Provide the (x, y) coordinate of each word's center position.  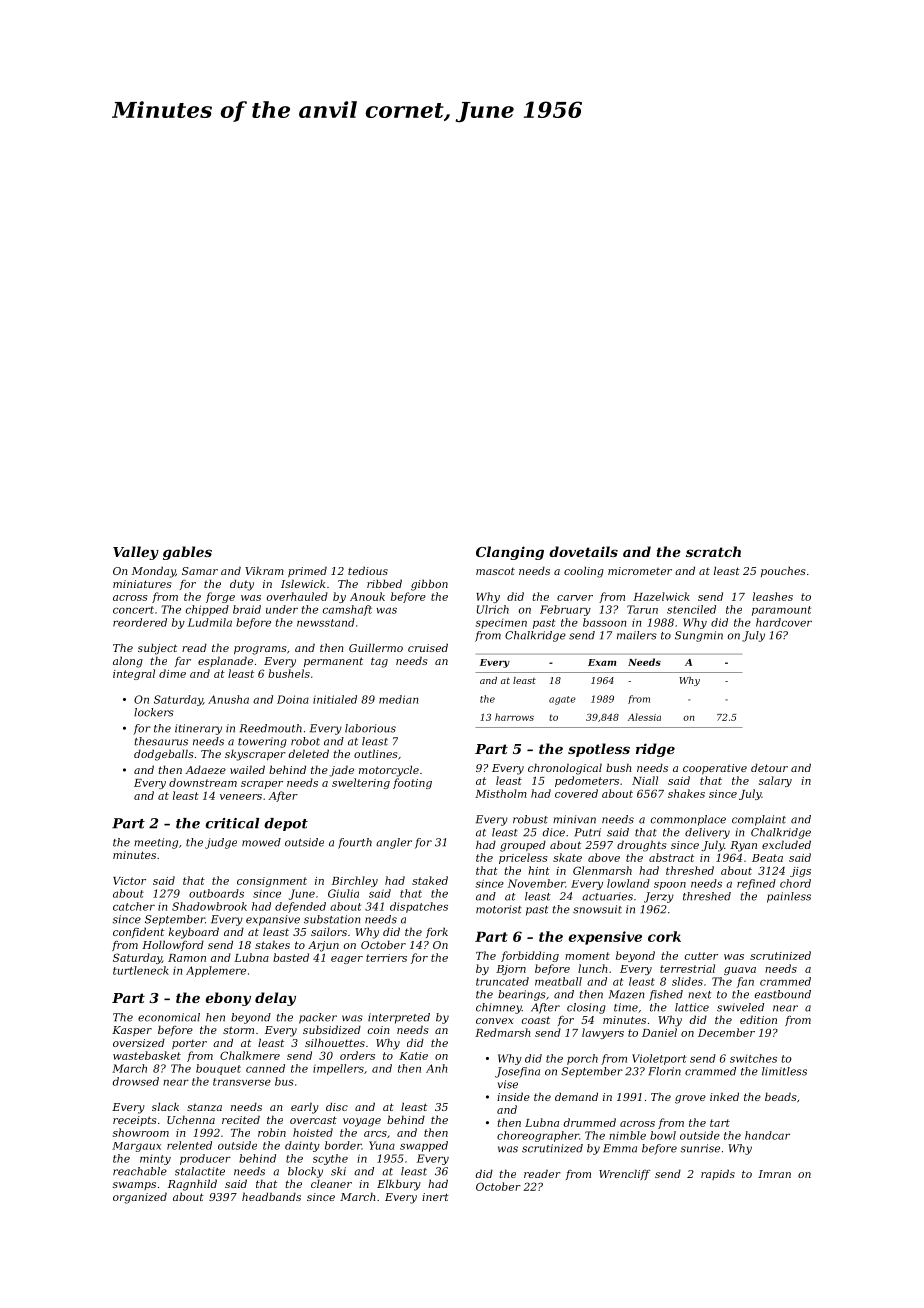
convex (495, 1021)
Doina (293, 699)
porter (189, 1044)
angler (394, 843)
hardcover (784, 622)
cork (664, 936)
